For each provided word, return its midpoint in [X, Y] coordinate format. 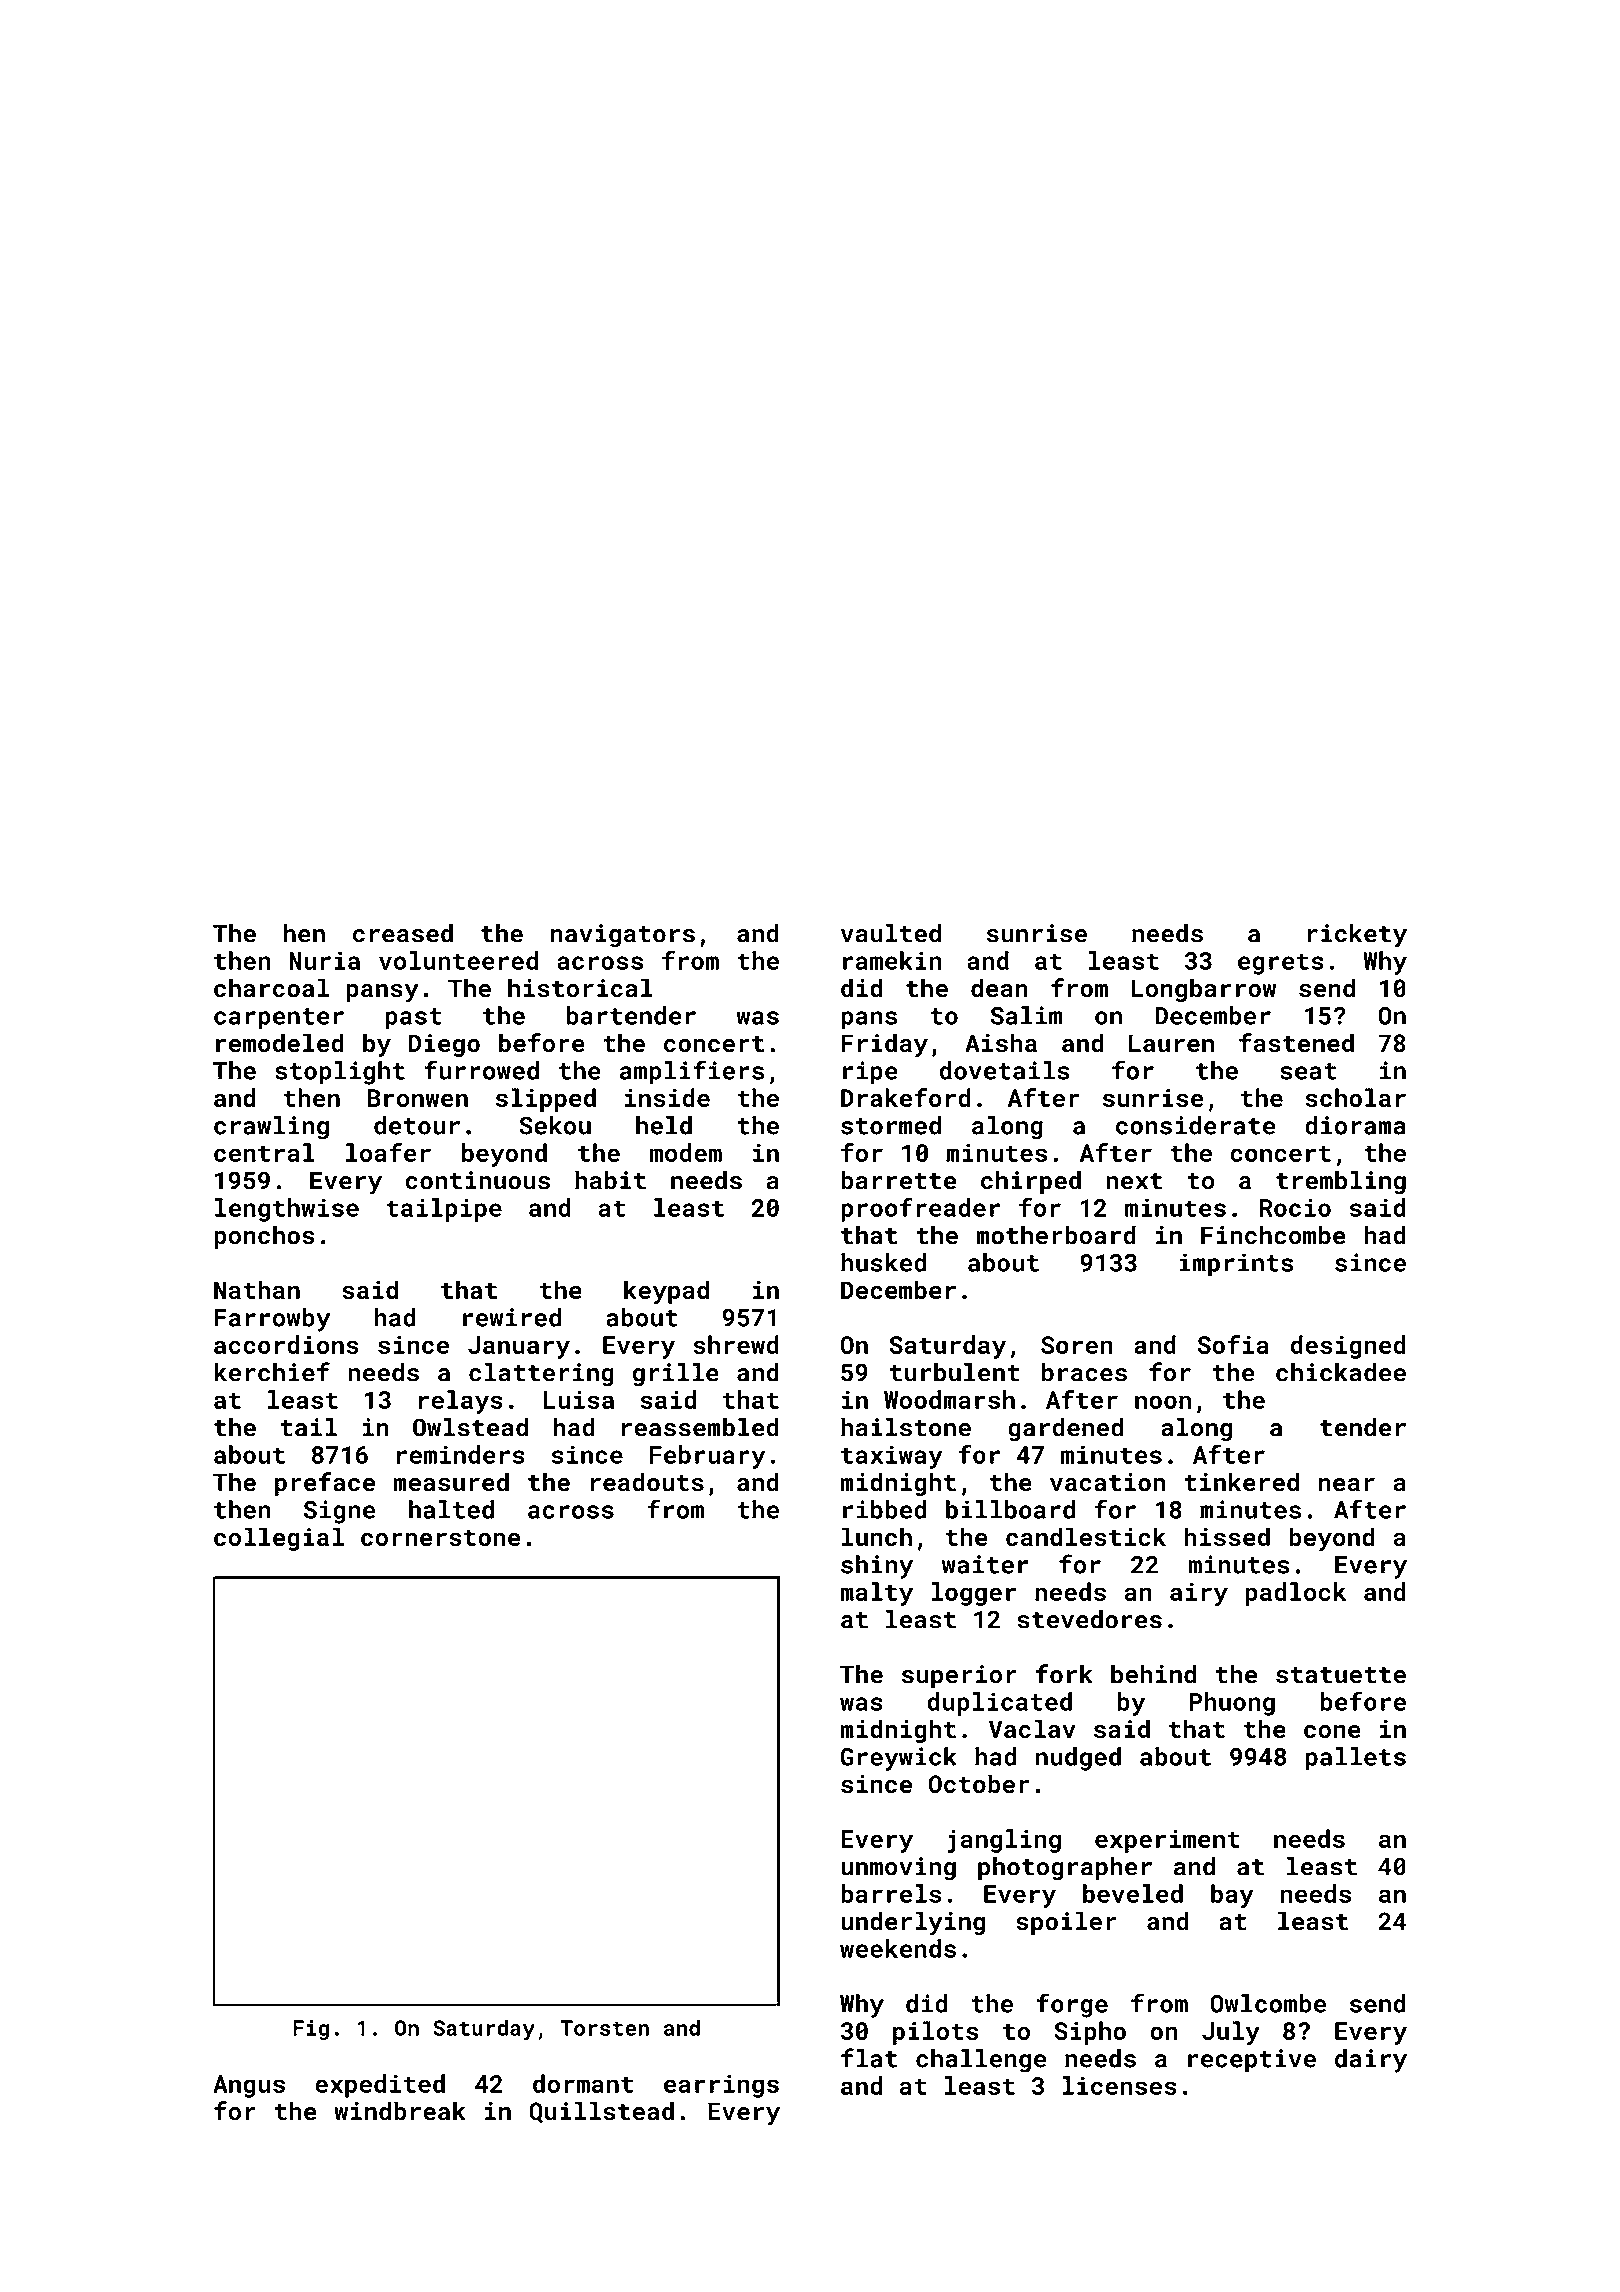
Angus [249, 2086]
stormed [891, 1125]
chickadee [1341, 1372]
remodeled [280, 1043]
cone [1332, 1732]
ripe [870, 1073]
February [707, 1457]
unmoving [898, 1869]
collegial [279, 1539]
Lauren [1171, 1043]
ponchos [264, 1237]
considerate [1195, 1125]
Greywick [899, 1759]
